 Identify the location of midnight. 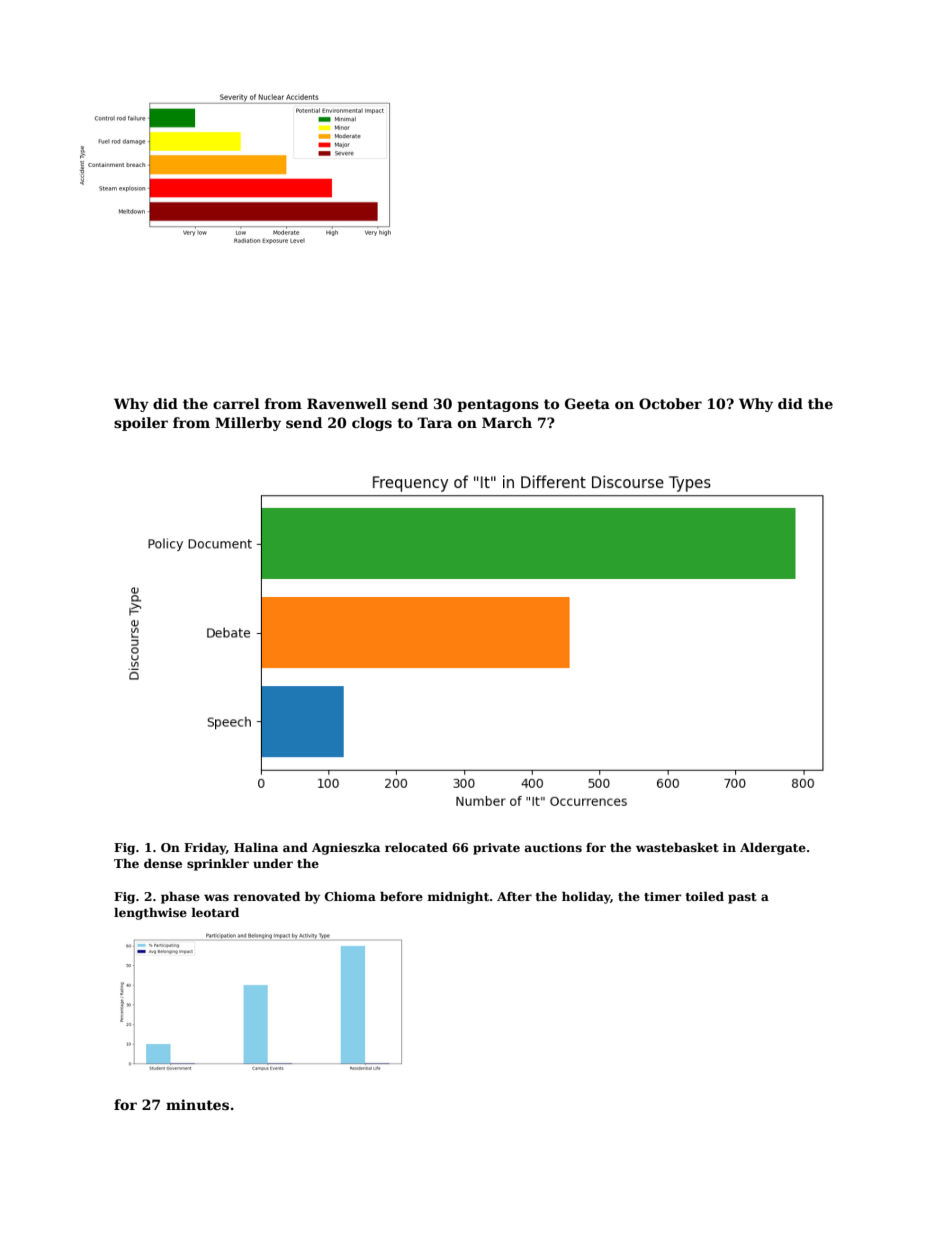
(458, 897).
